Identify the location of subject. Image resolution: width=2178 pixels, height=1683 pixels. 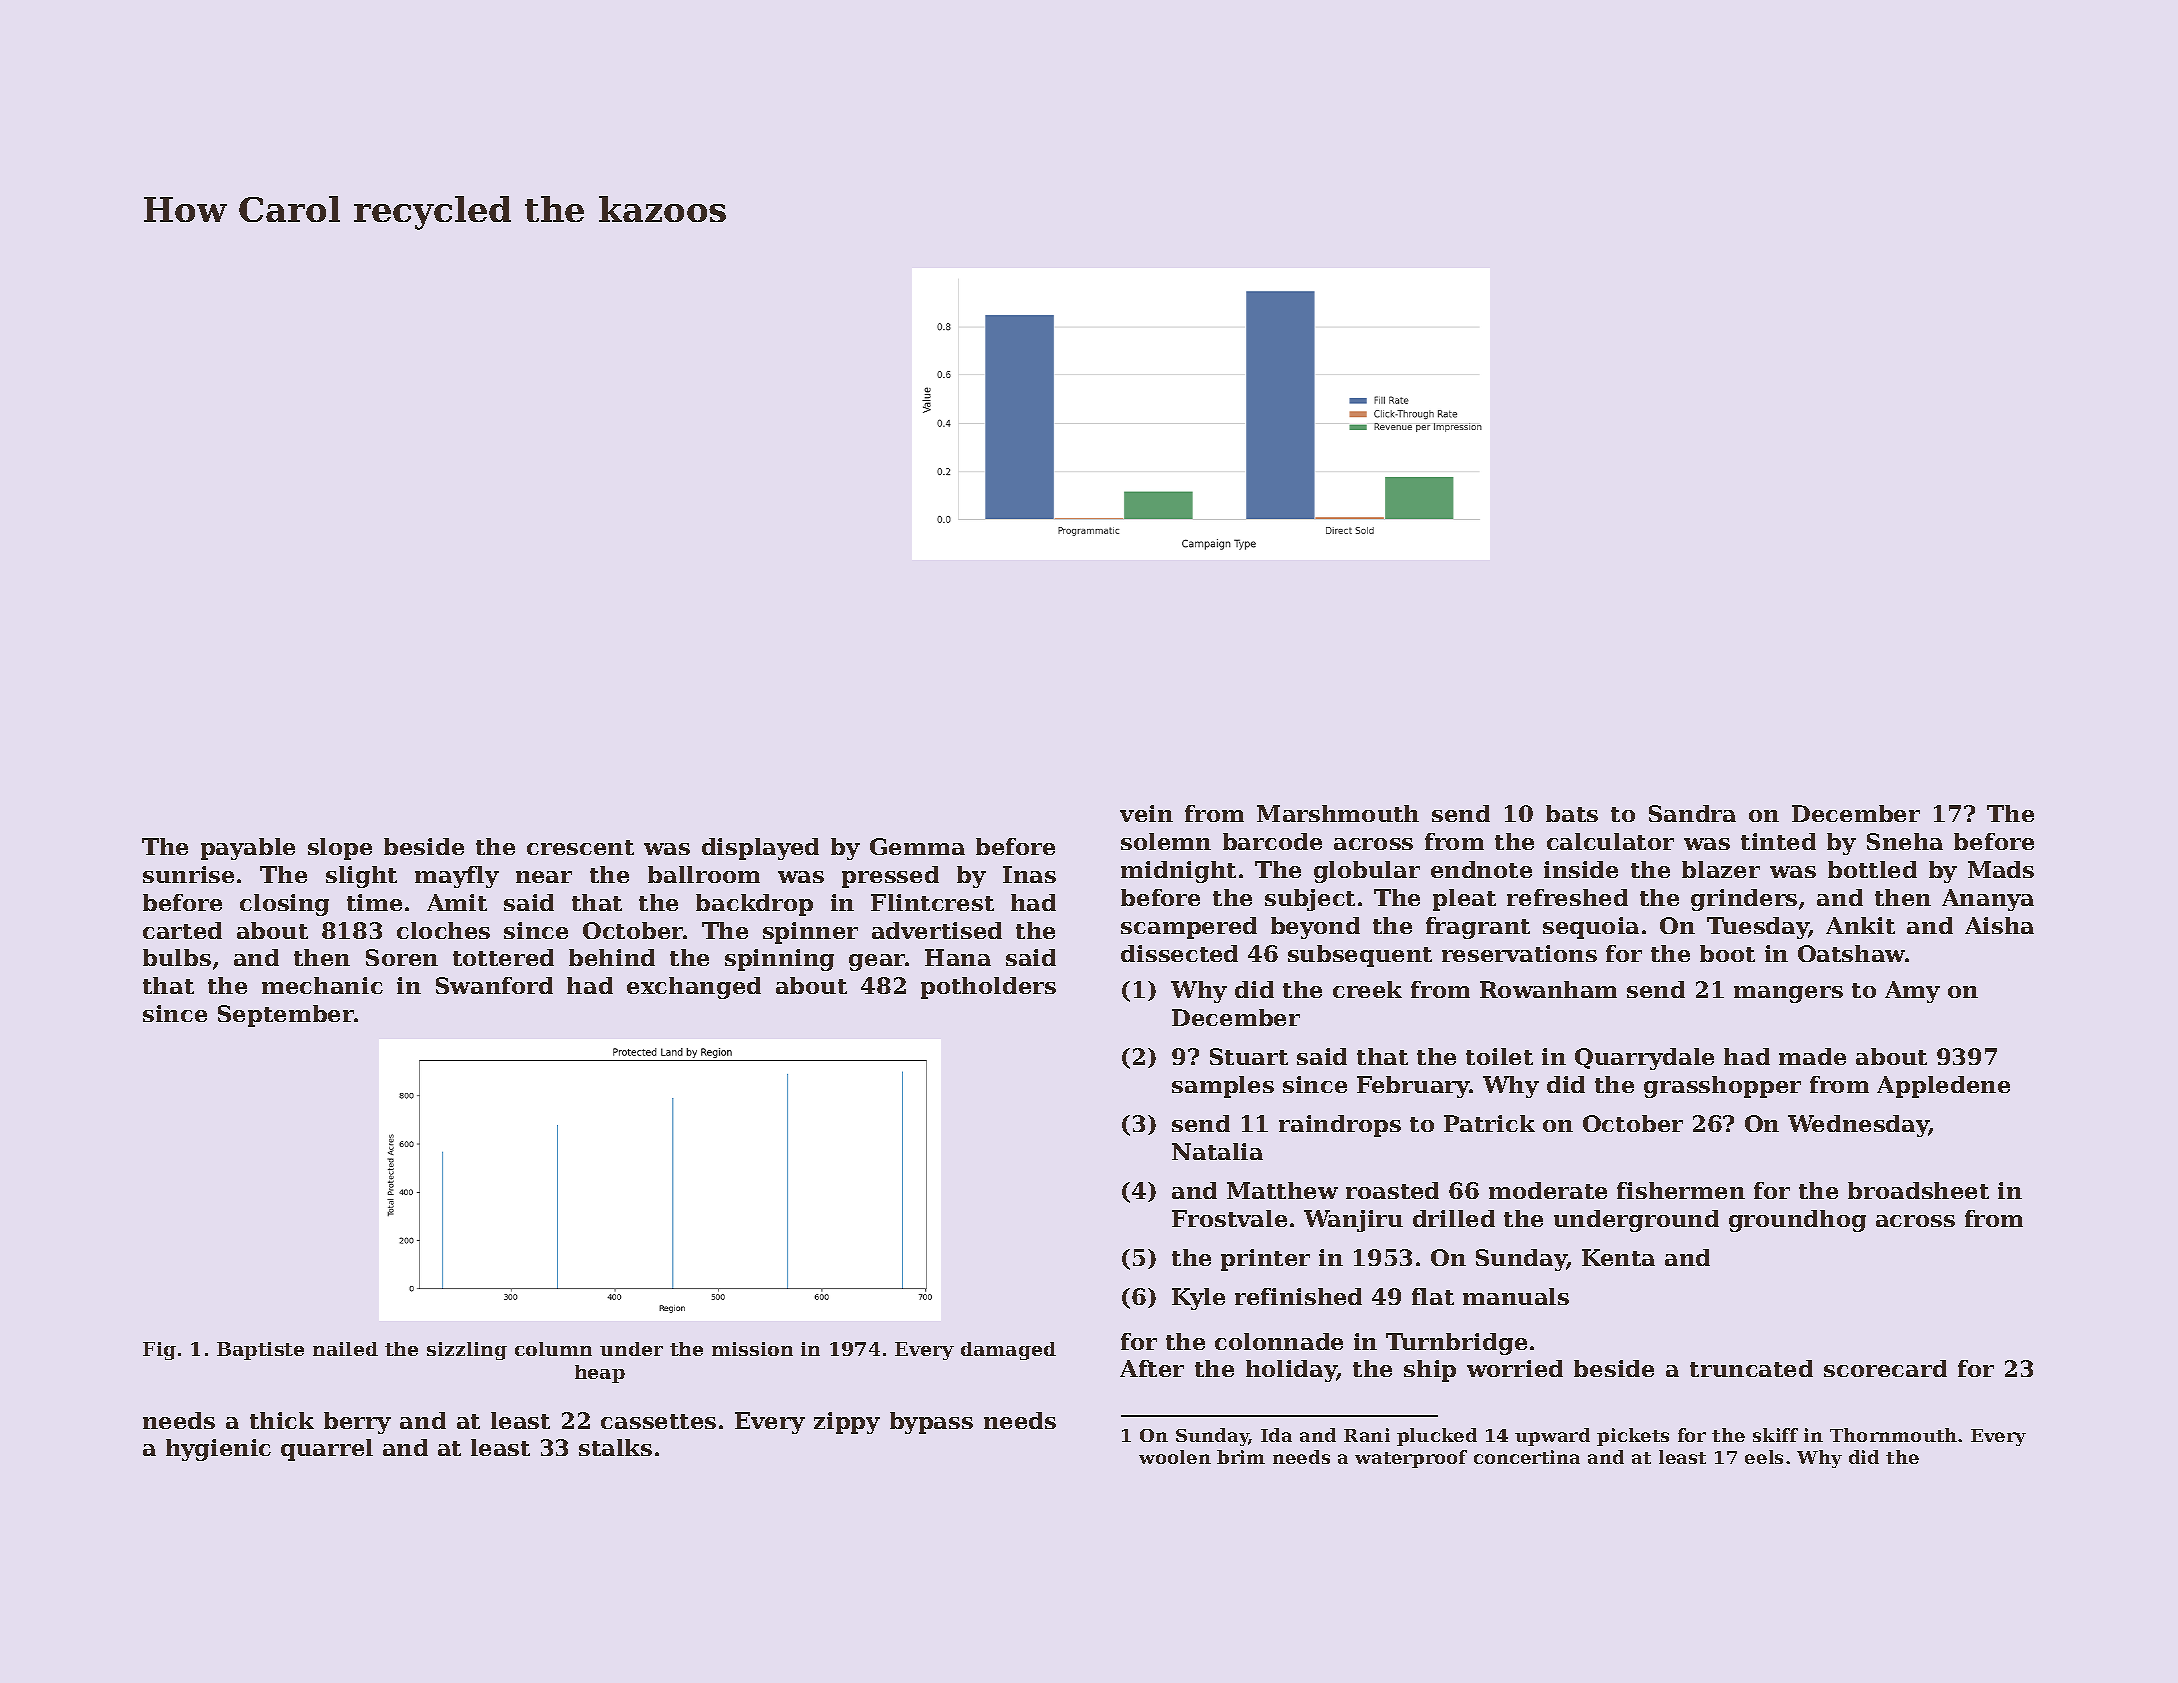
(1310, 900).
